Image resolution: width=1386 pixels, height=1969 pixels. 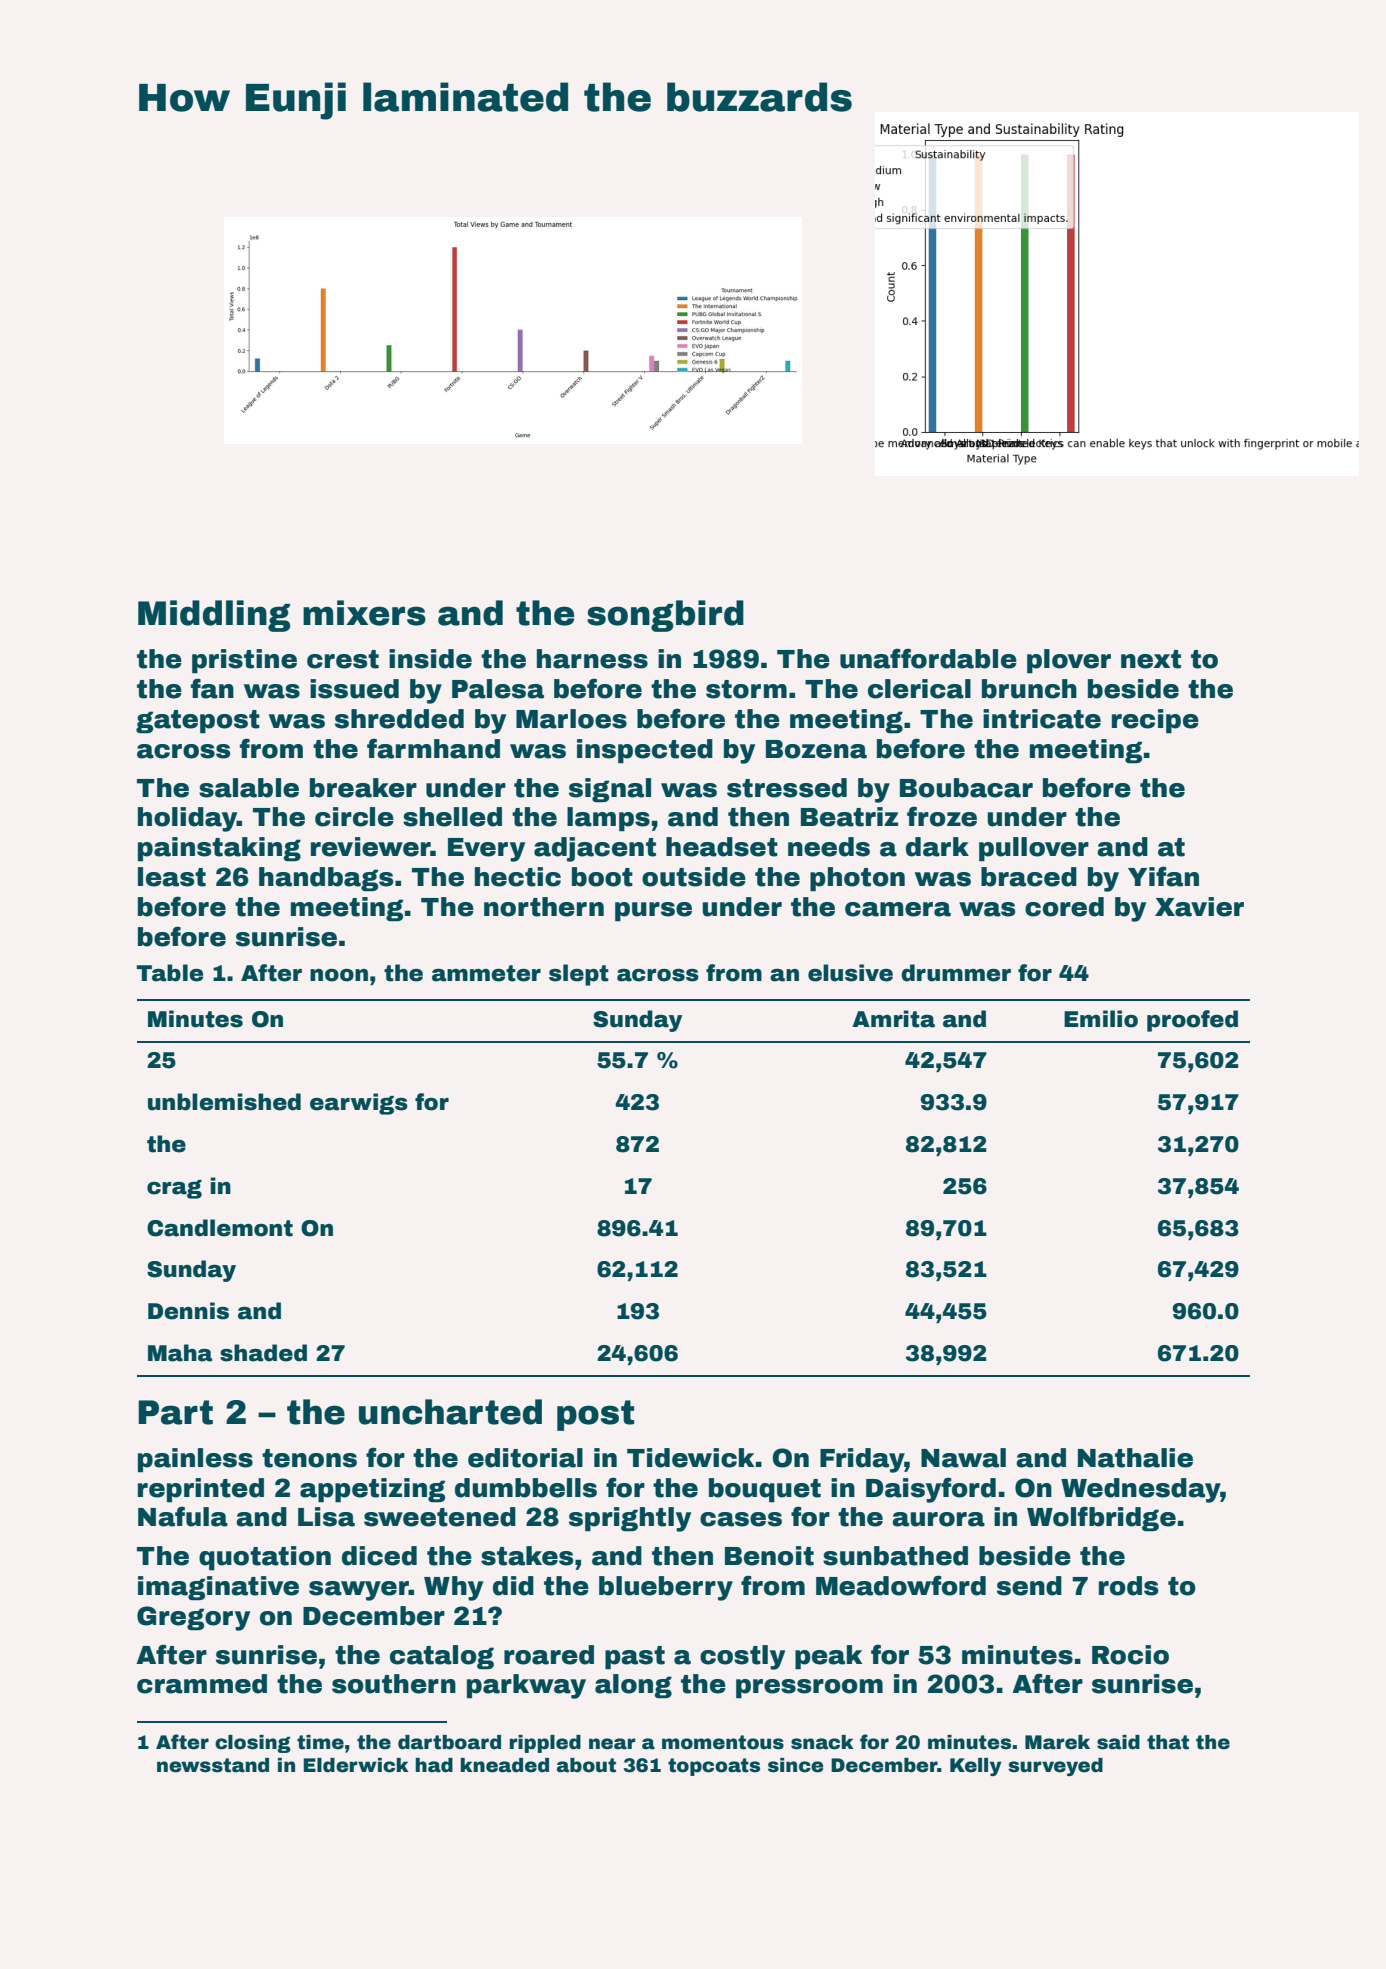 What do you see at coordinates (714, 1767) in the image?
I see `topcoats` at bounding box center [714, 1767].
